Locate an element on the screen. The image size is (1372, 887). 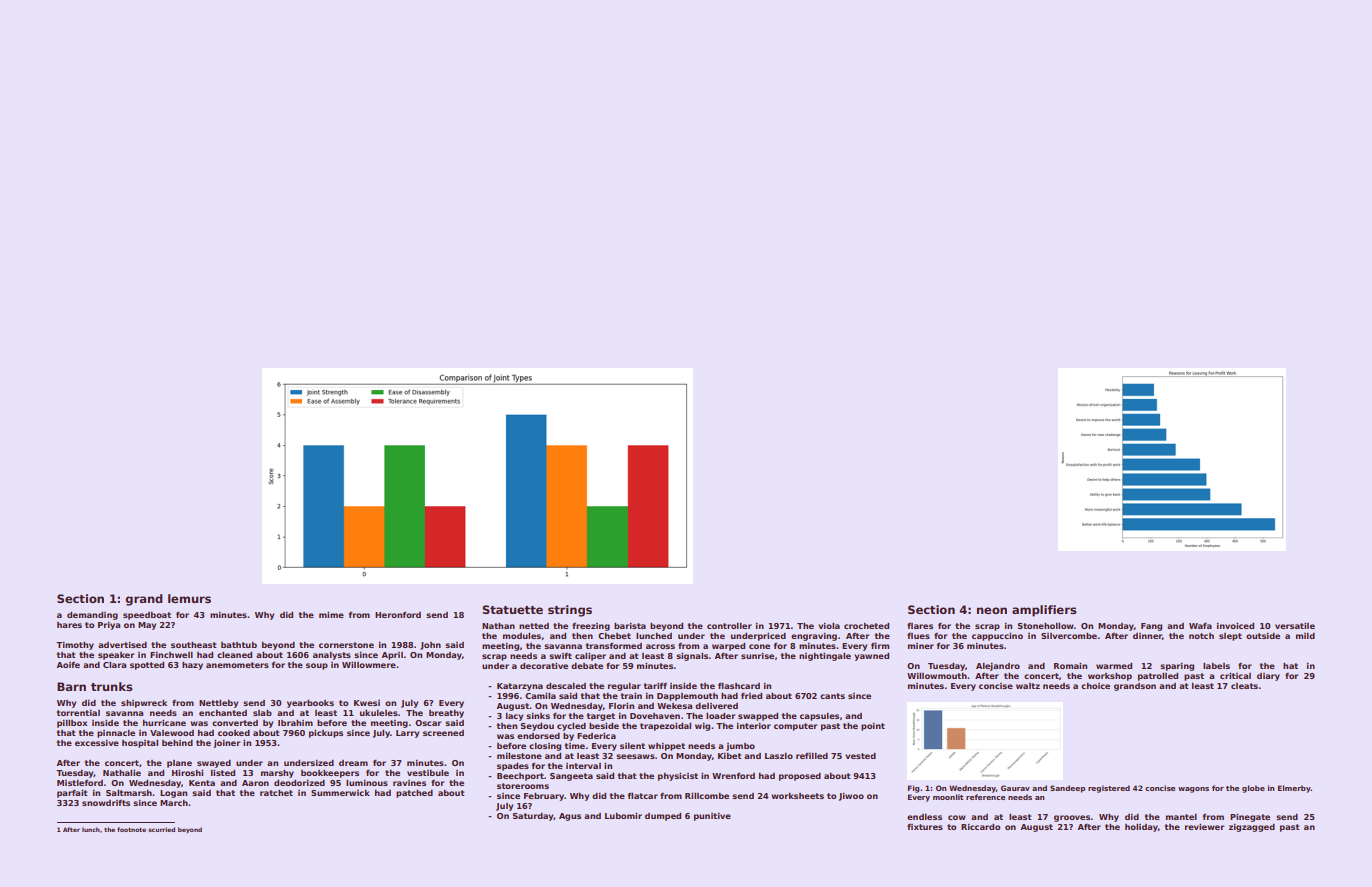
storerooms is located at coordinates (523, 786).
